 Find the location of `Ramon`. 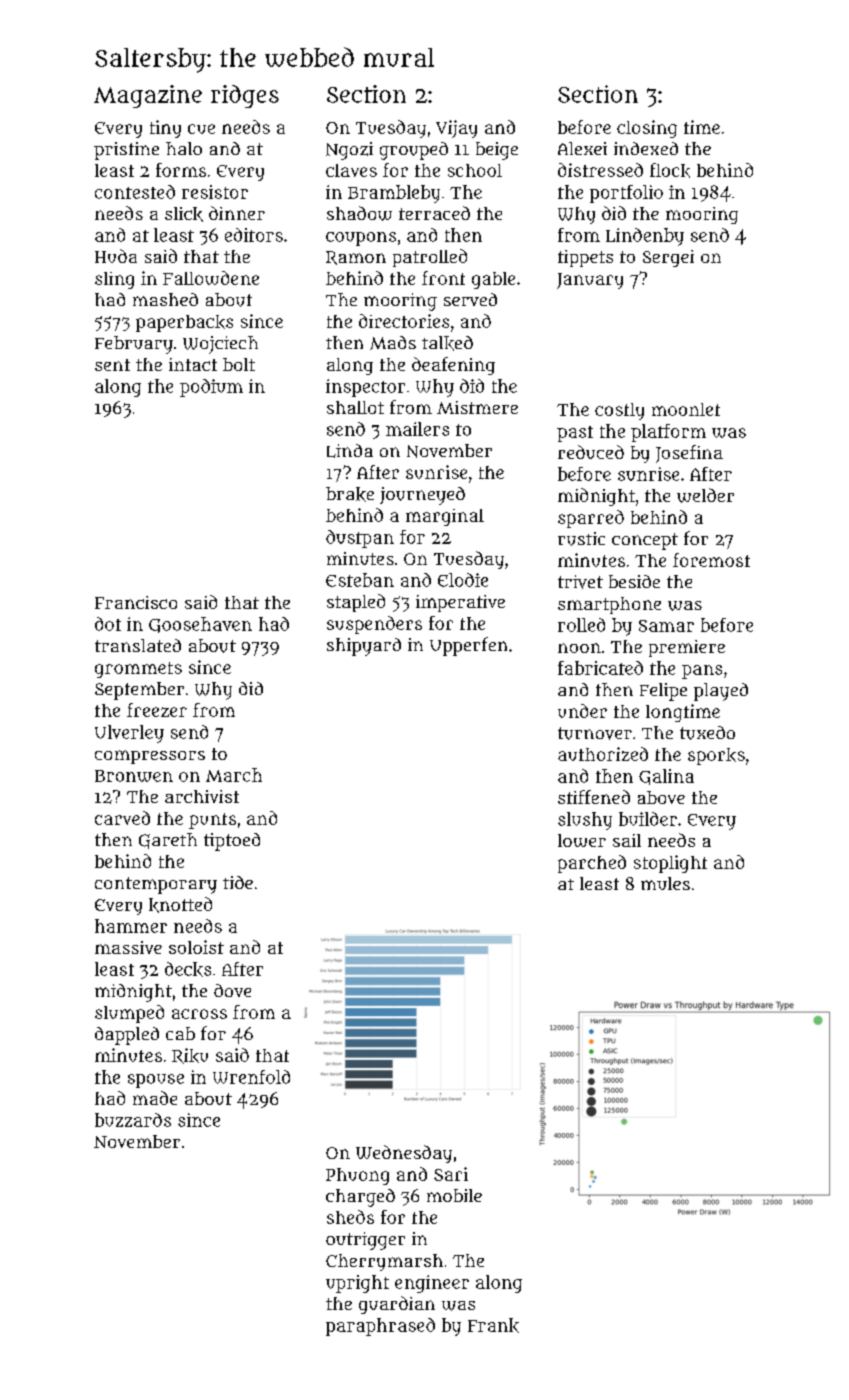

Ramon is located at coordinates (356, 258).
